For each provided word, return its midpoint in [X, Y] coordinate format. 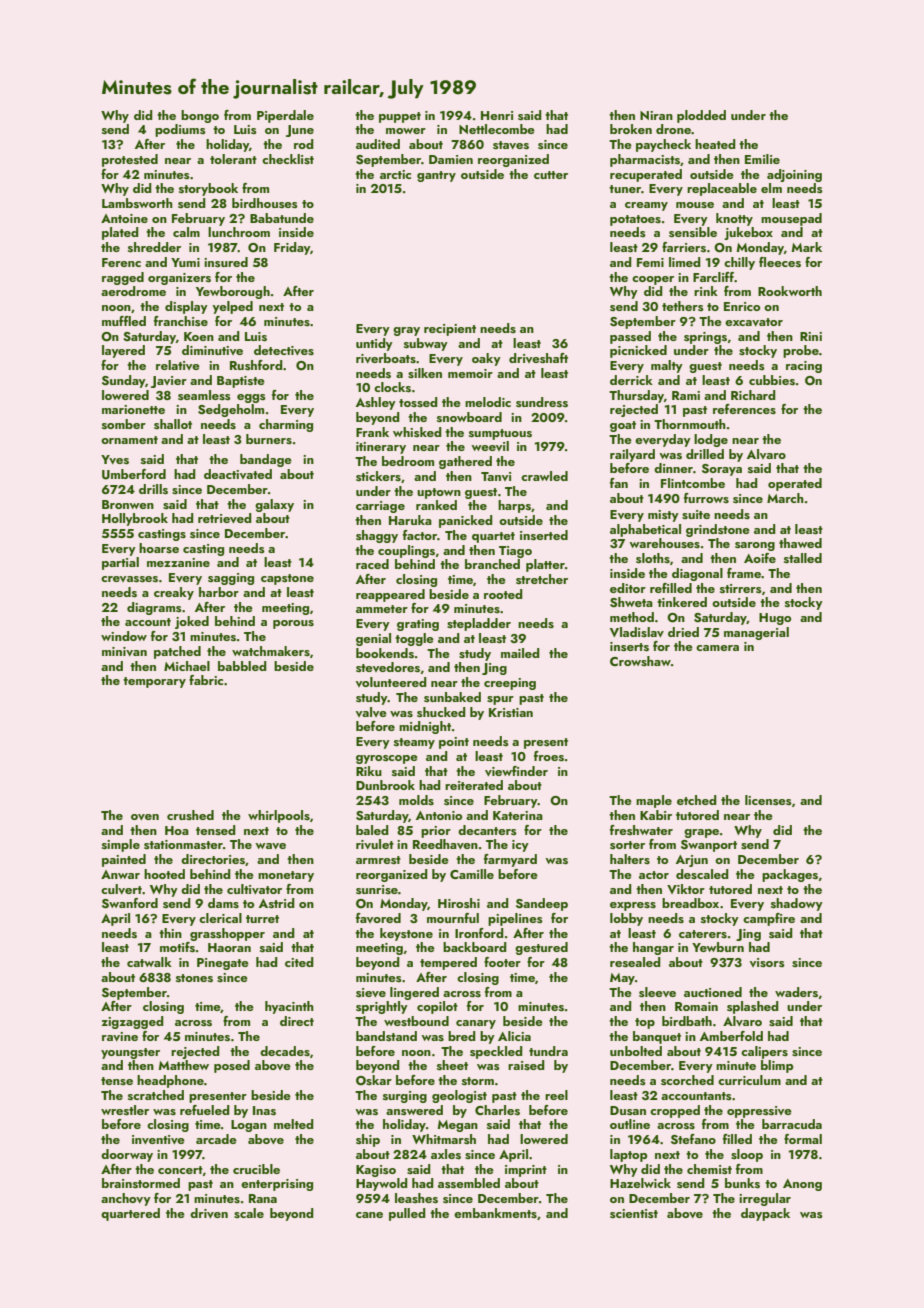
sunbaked [452, 697]
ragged [123, 278]
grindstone [718, 530]
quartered [130, 1214]
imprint [526, 1171]
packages [790, 875]
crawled [544, 476]
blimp [777, 1066]
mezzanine [178, 562]
